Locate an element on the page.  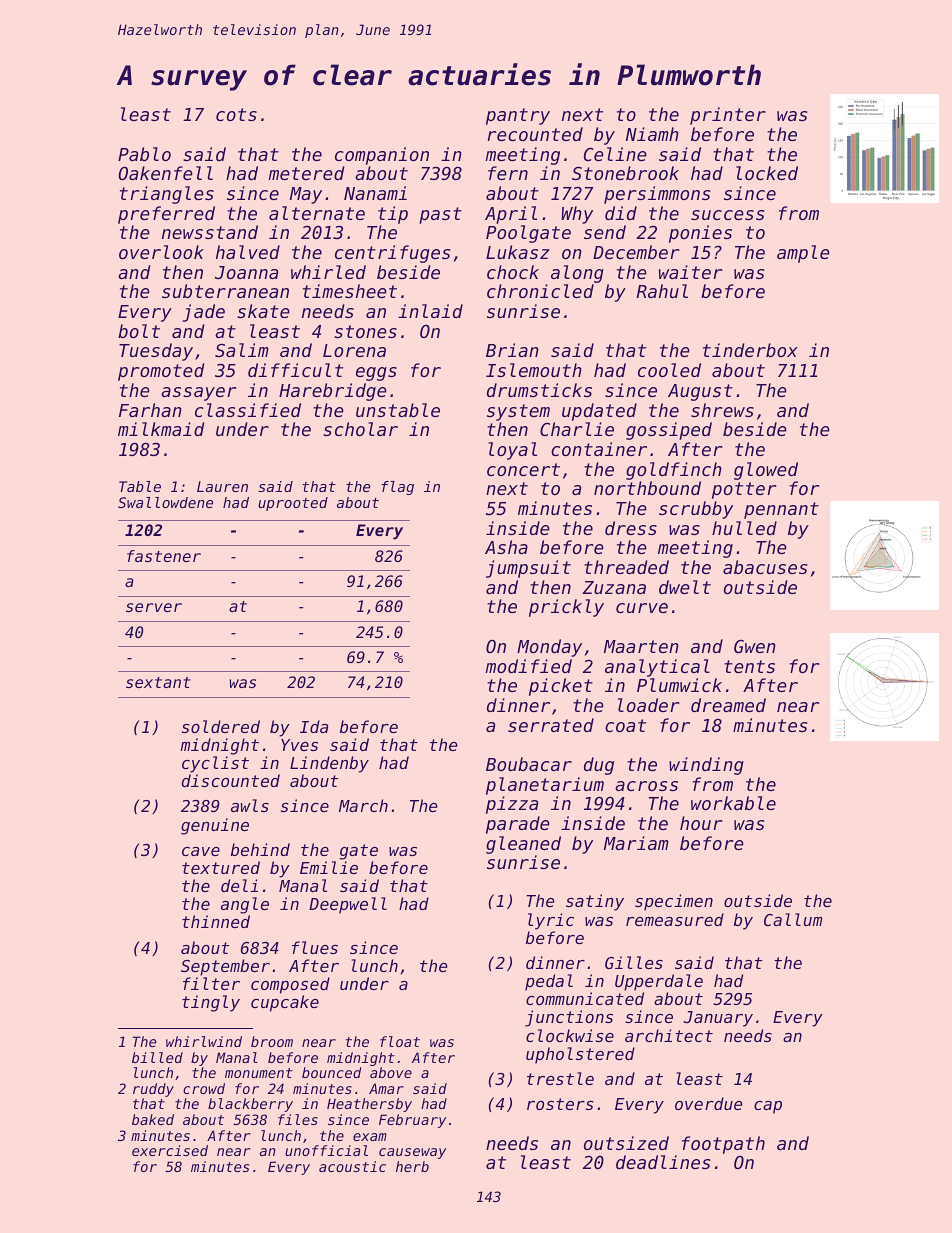
Oakenfell is located at coordinates (165, 173).
